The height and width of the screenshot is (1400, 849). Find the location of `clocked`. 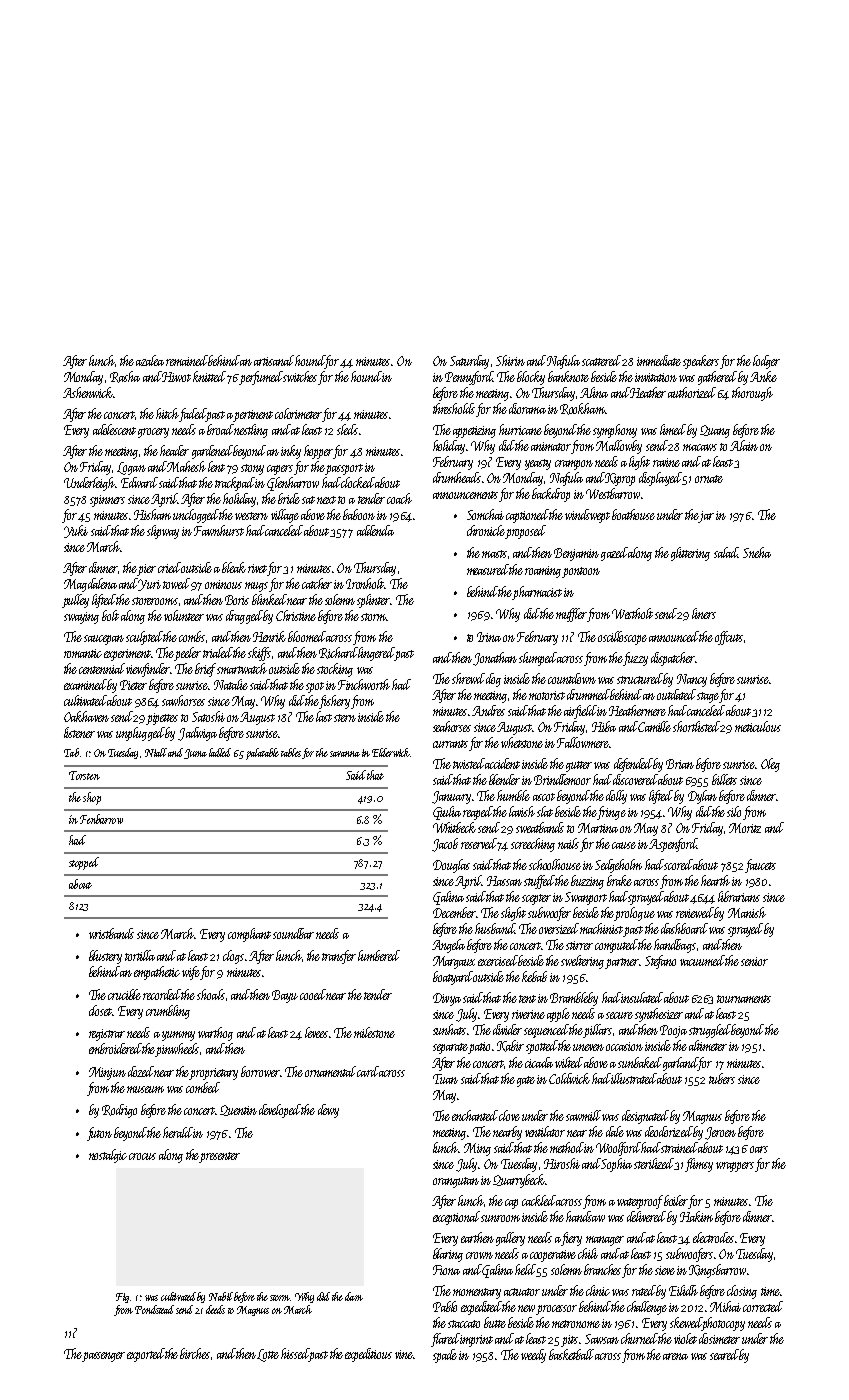

clocked is located at coordinates (358, 482).
